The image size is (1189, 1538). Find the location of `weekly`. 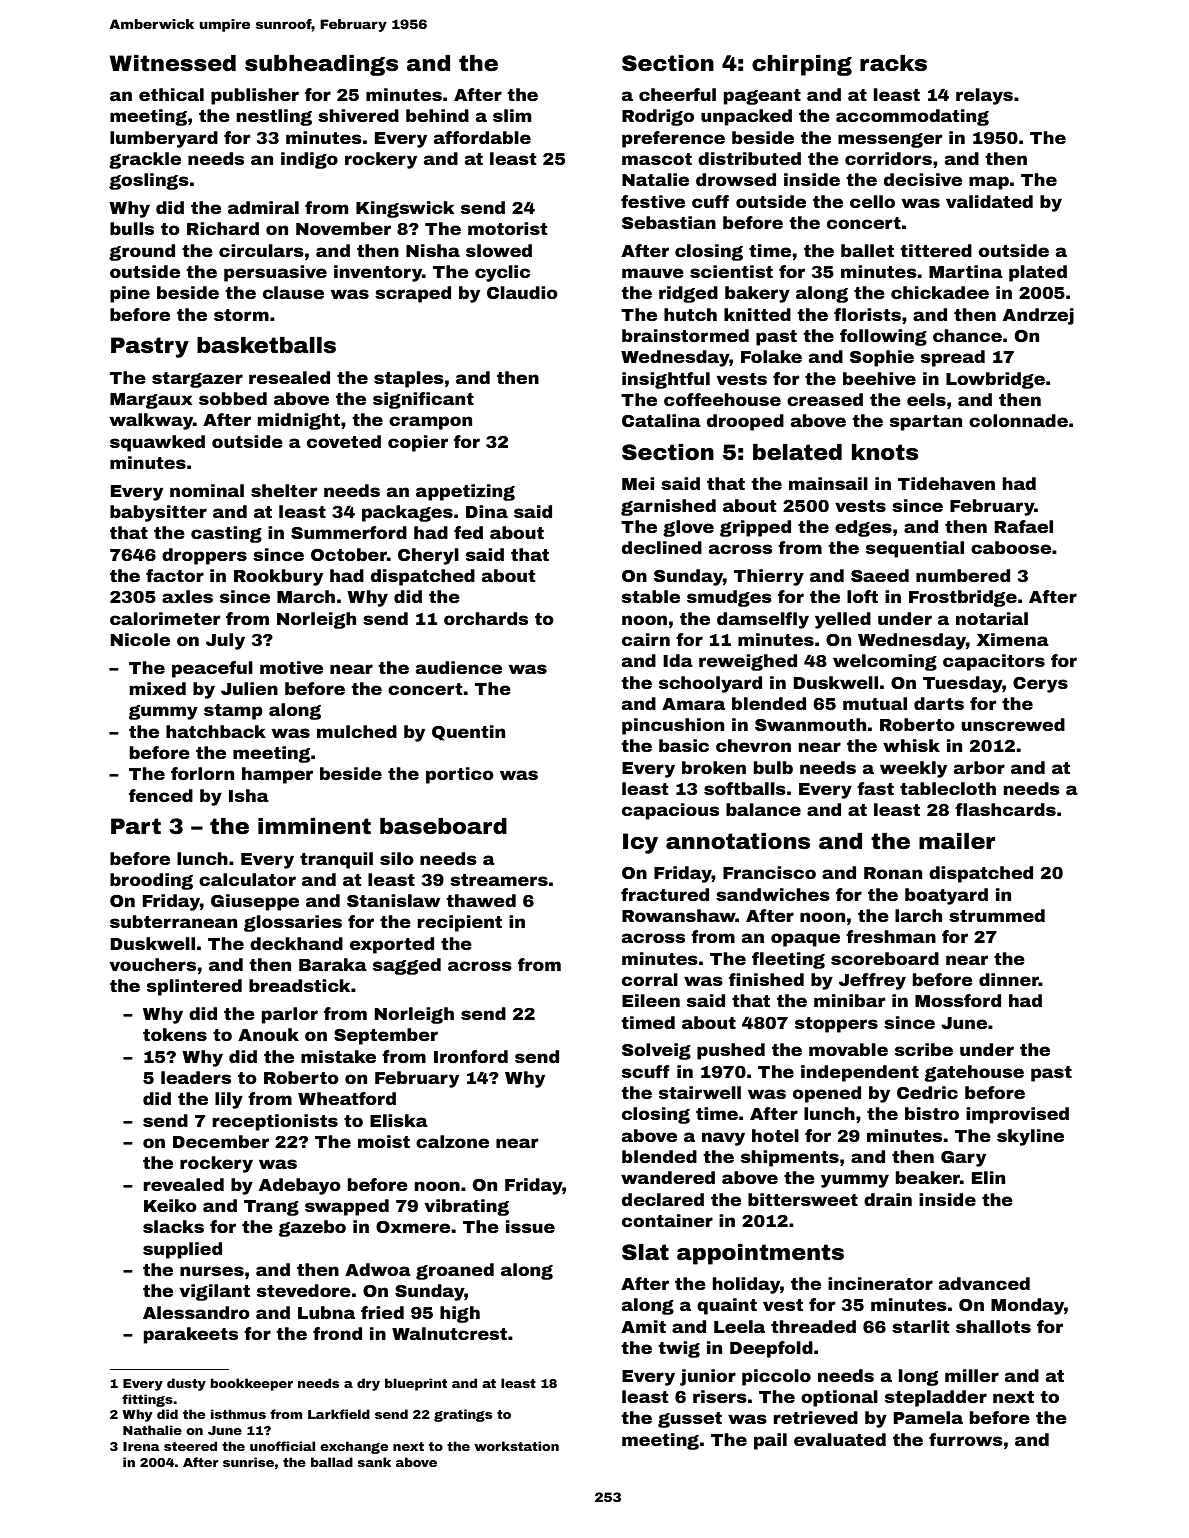

weekly is located at coordinates (913, 769).
